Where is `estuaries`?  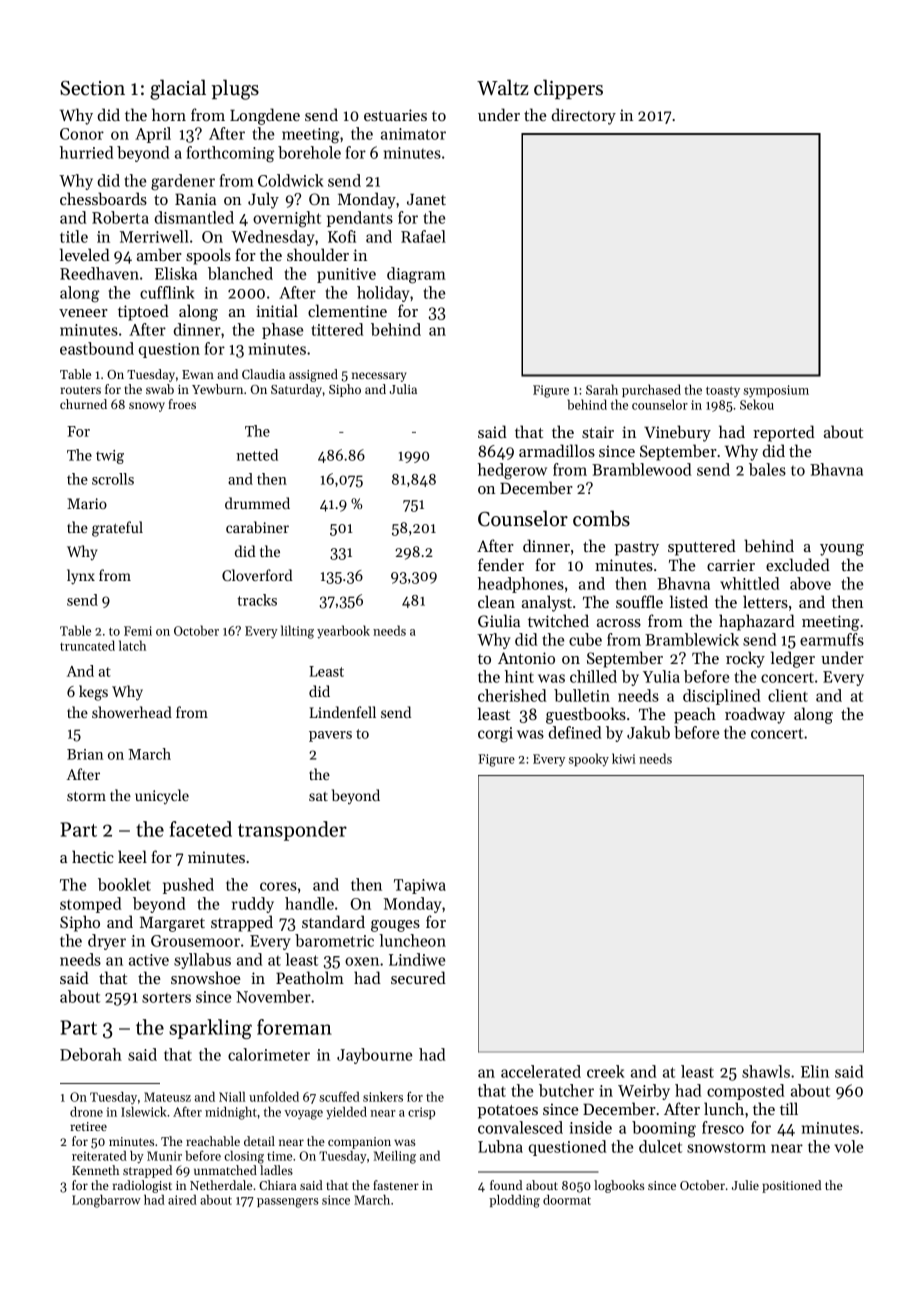
estuaries is located at coordinates (395, 115).
